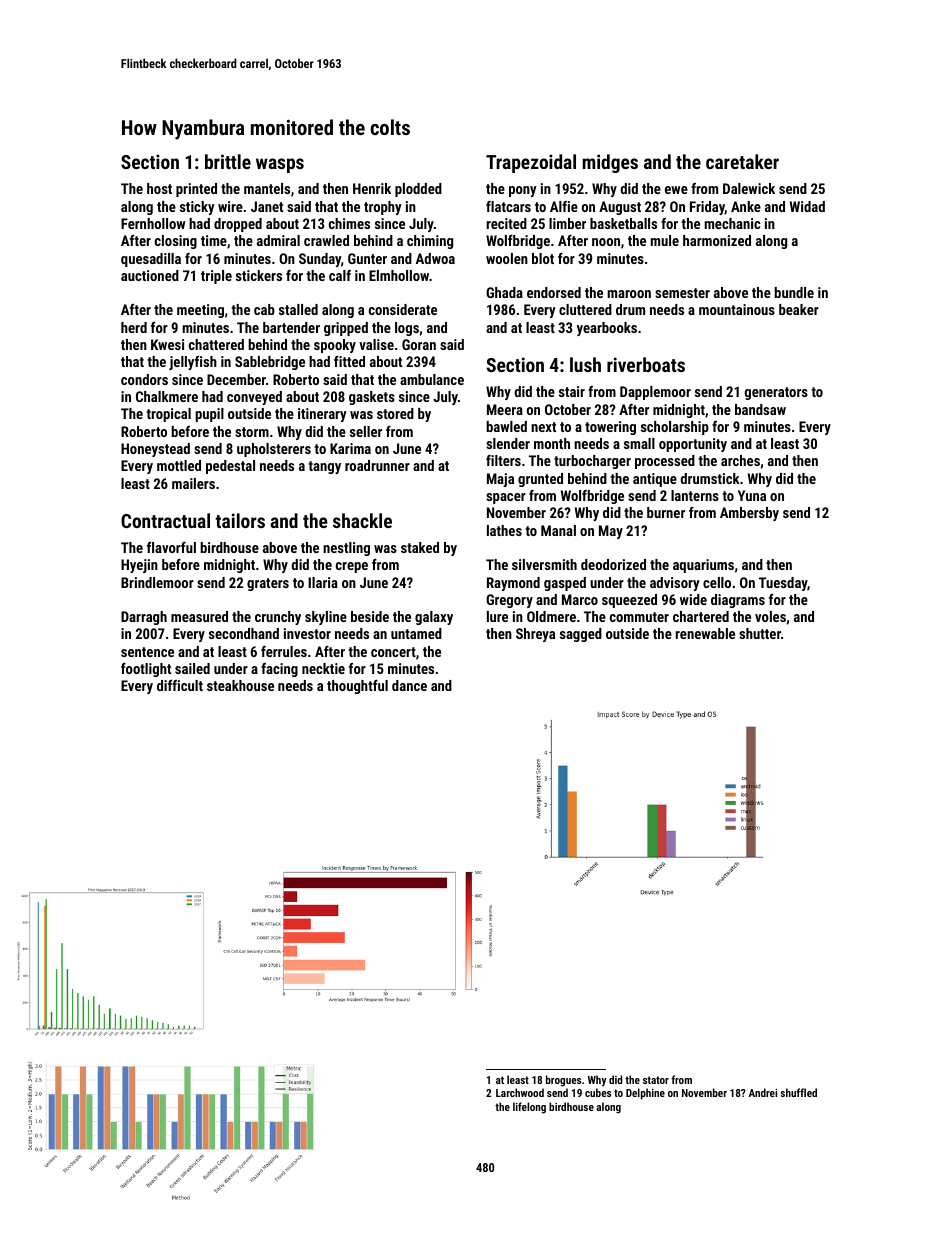 Image resolution: width=952 pixels, height=1233 pixels. What do you see at coordinates (268, 584) in the document?
I see `graters` at bounding box center [268, 584].
